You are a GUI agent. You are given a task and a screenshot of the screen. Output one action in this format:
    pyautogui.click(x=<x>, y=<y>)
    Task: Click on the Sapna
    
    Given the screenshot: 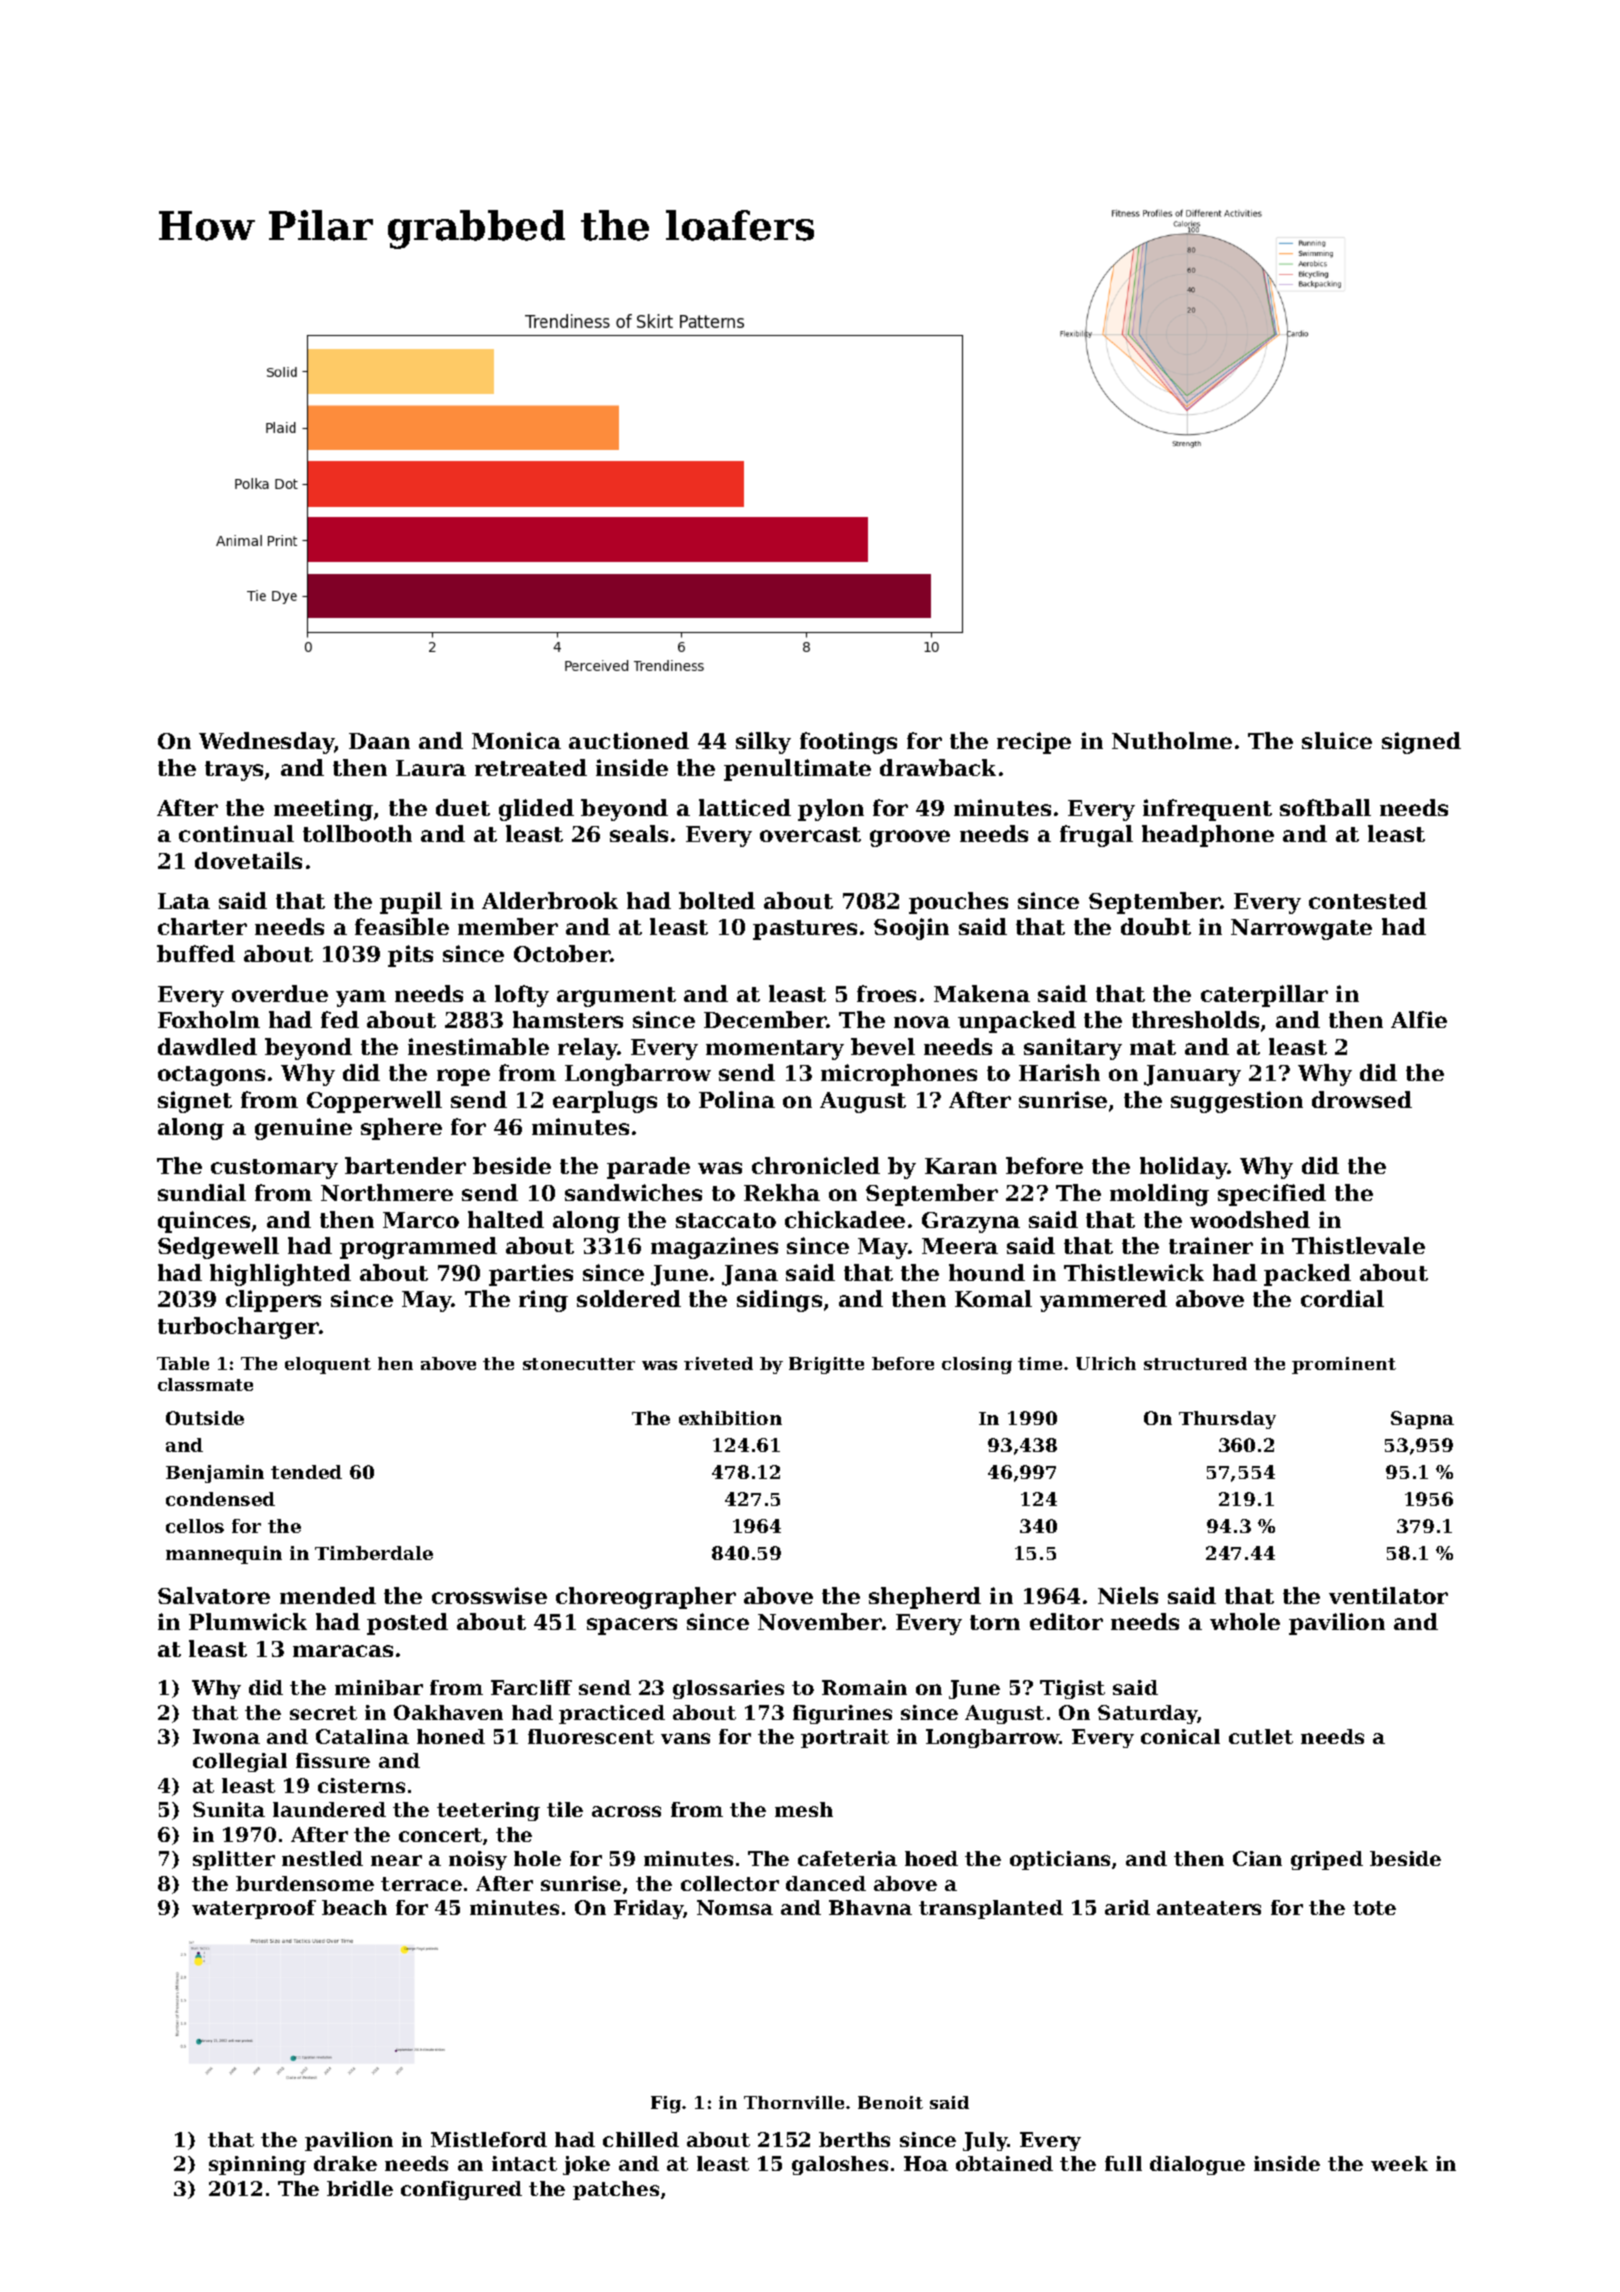 What is the action you would take?
    pyautogui.click(x=1422, y=1420)
